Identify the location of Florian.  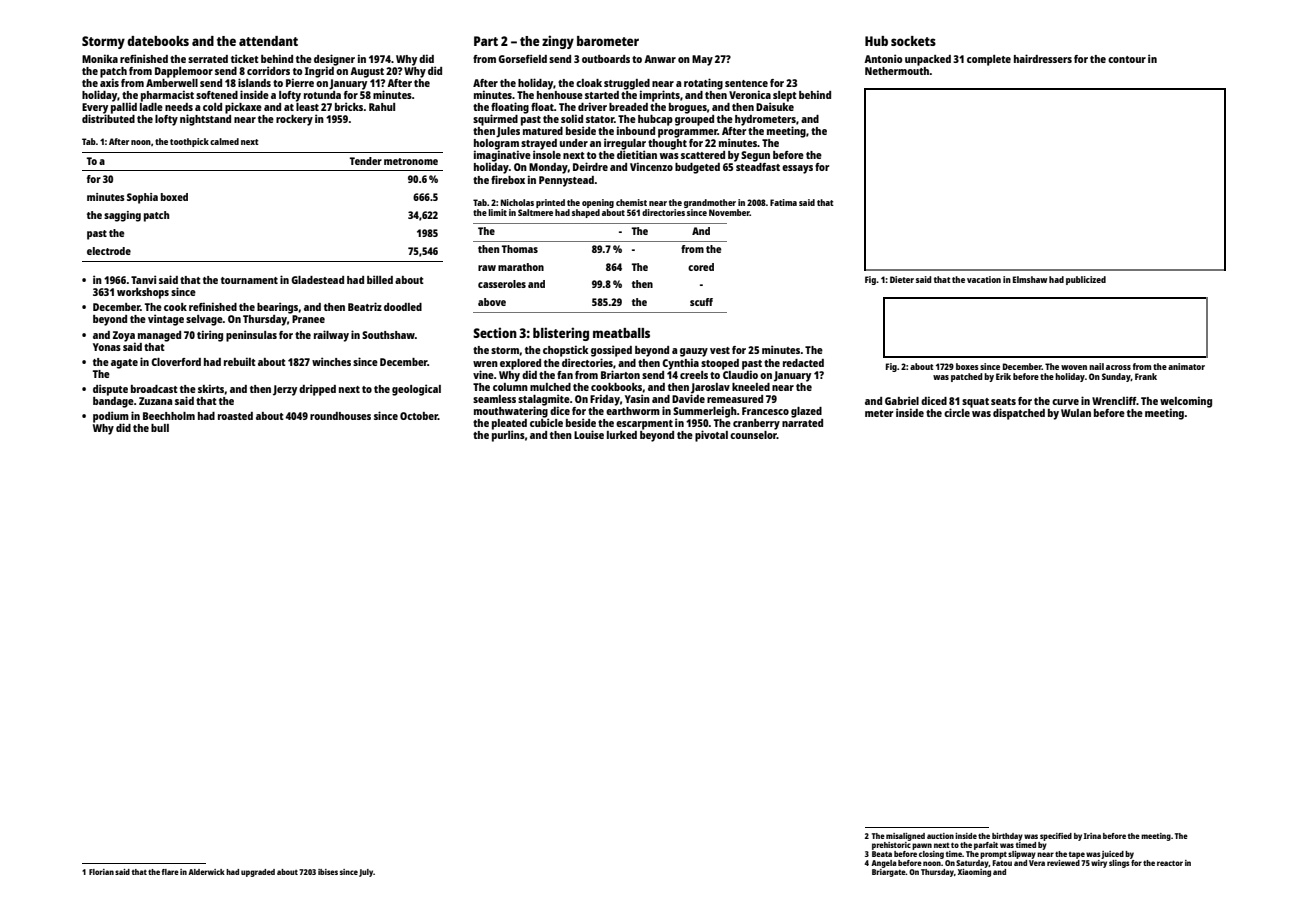
(101, 872).
